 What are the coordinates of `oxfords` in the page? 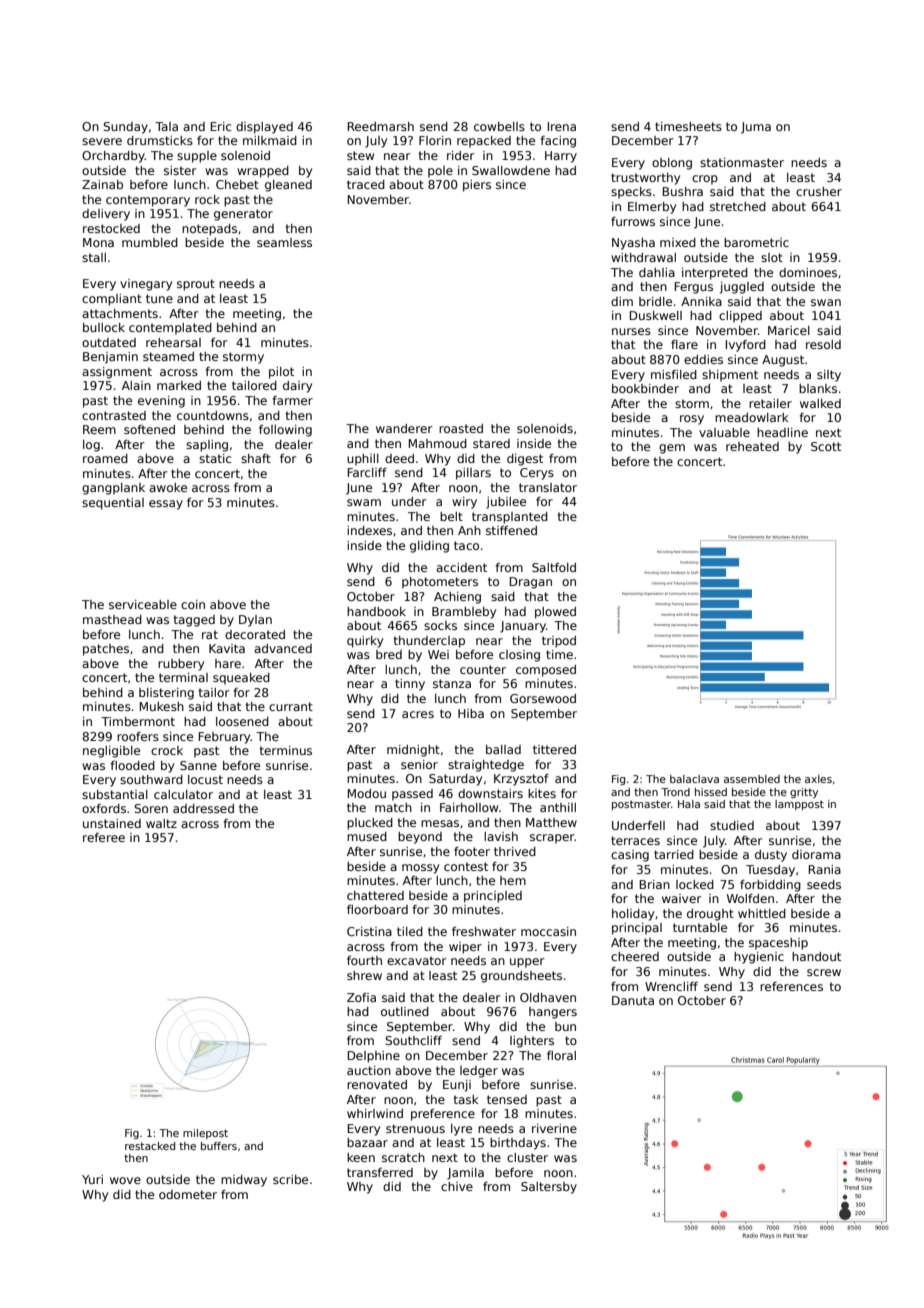 It's located at (104, 808).
